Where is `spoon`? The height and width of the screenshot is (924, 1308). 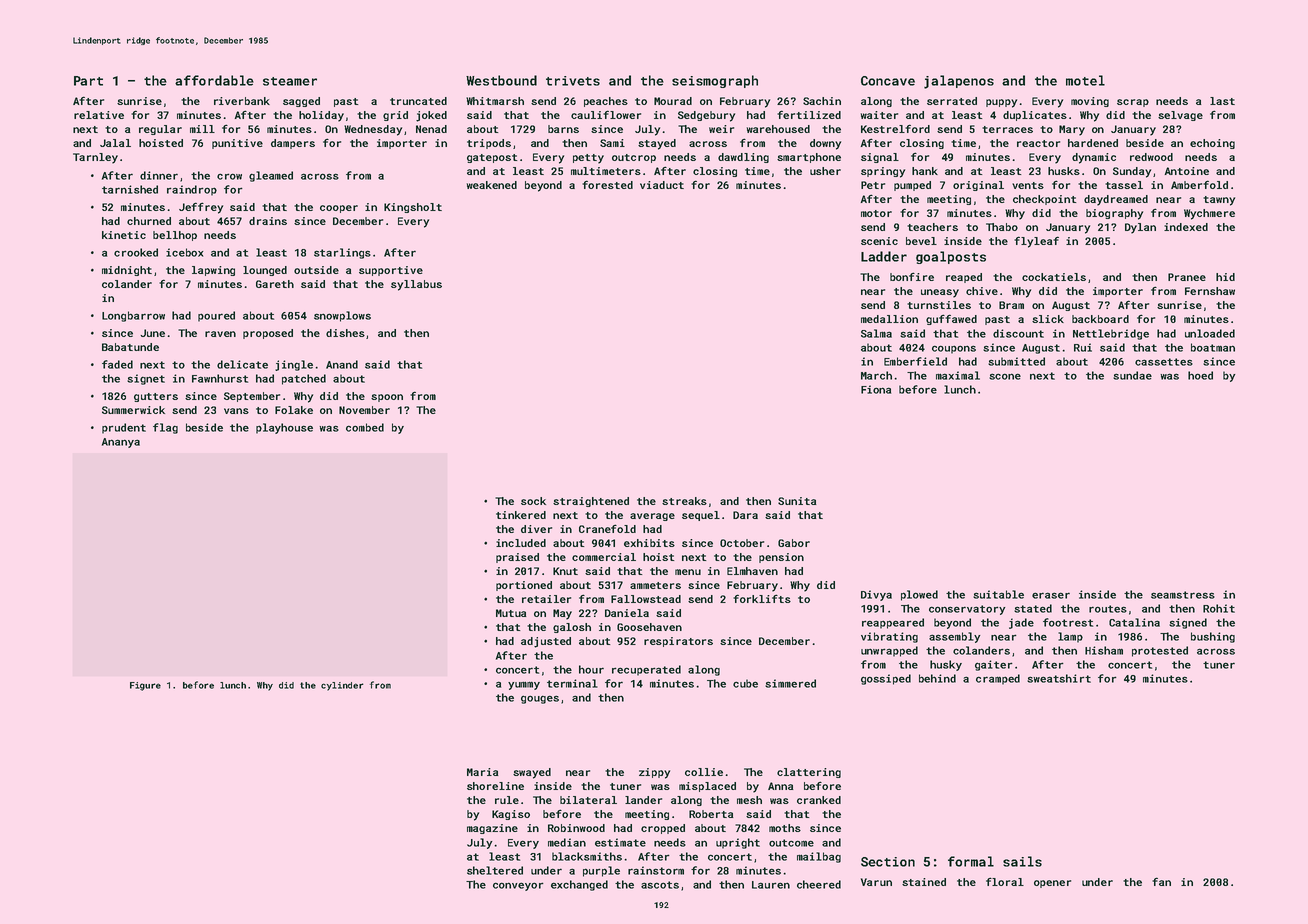 spoon is located at coordinates (387, 398).
